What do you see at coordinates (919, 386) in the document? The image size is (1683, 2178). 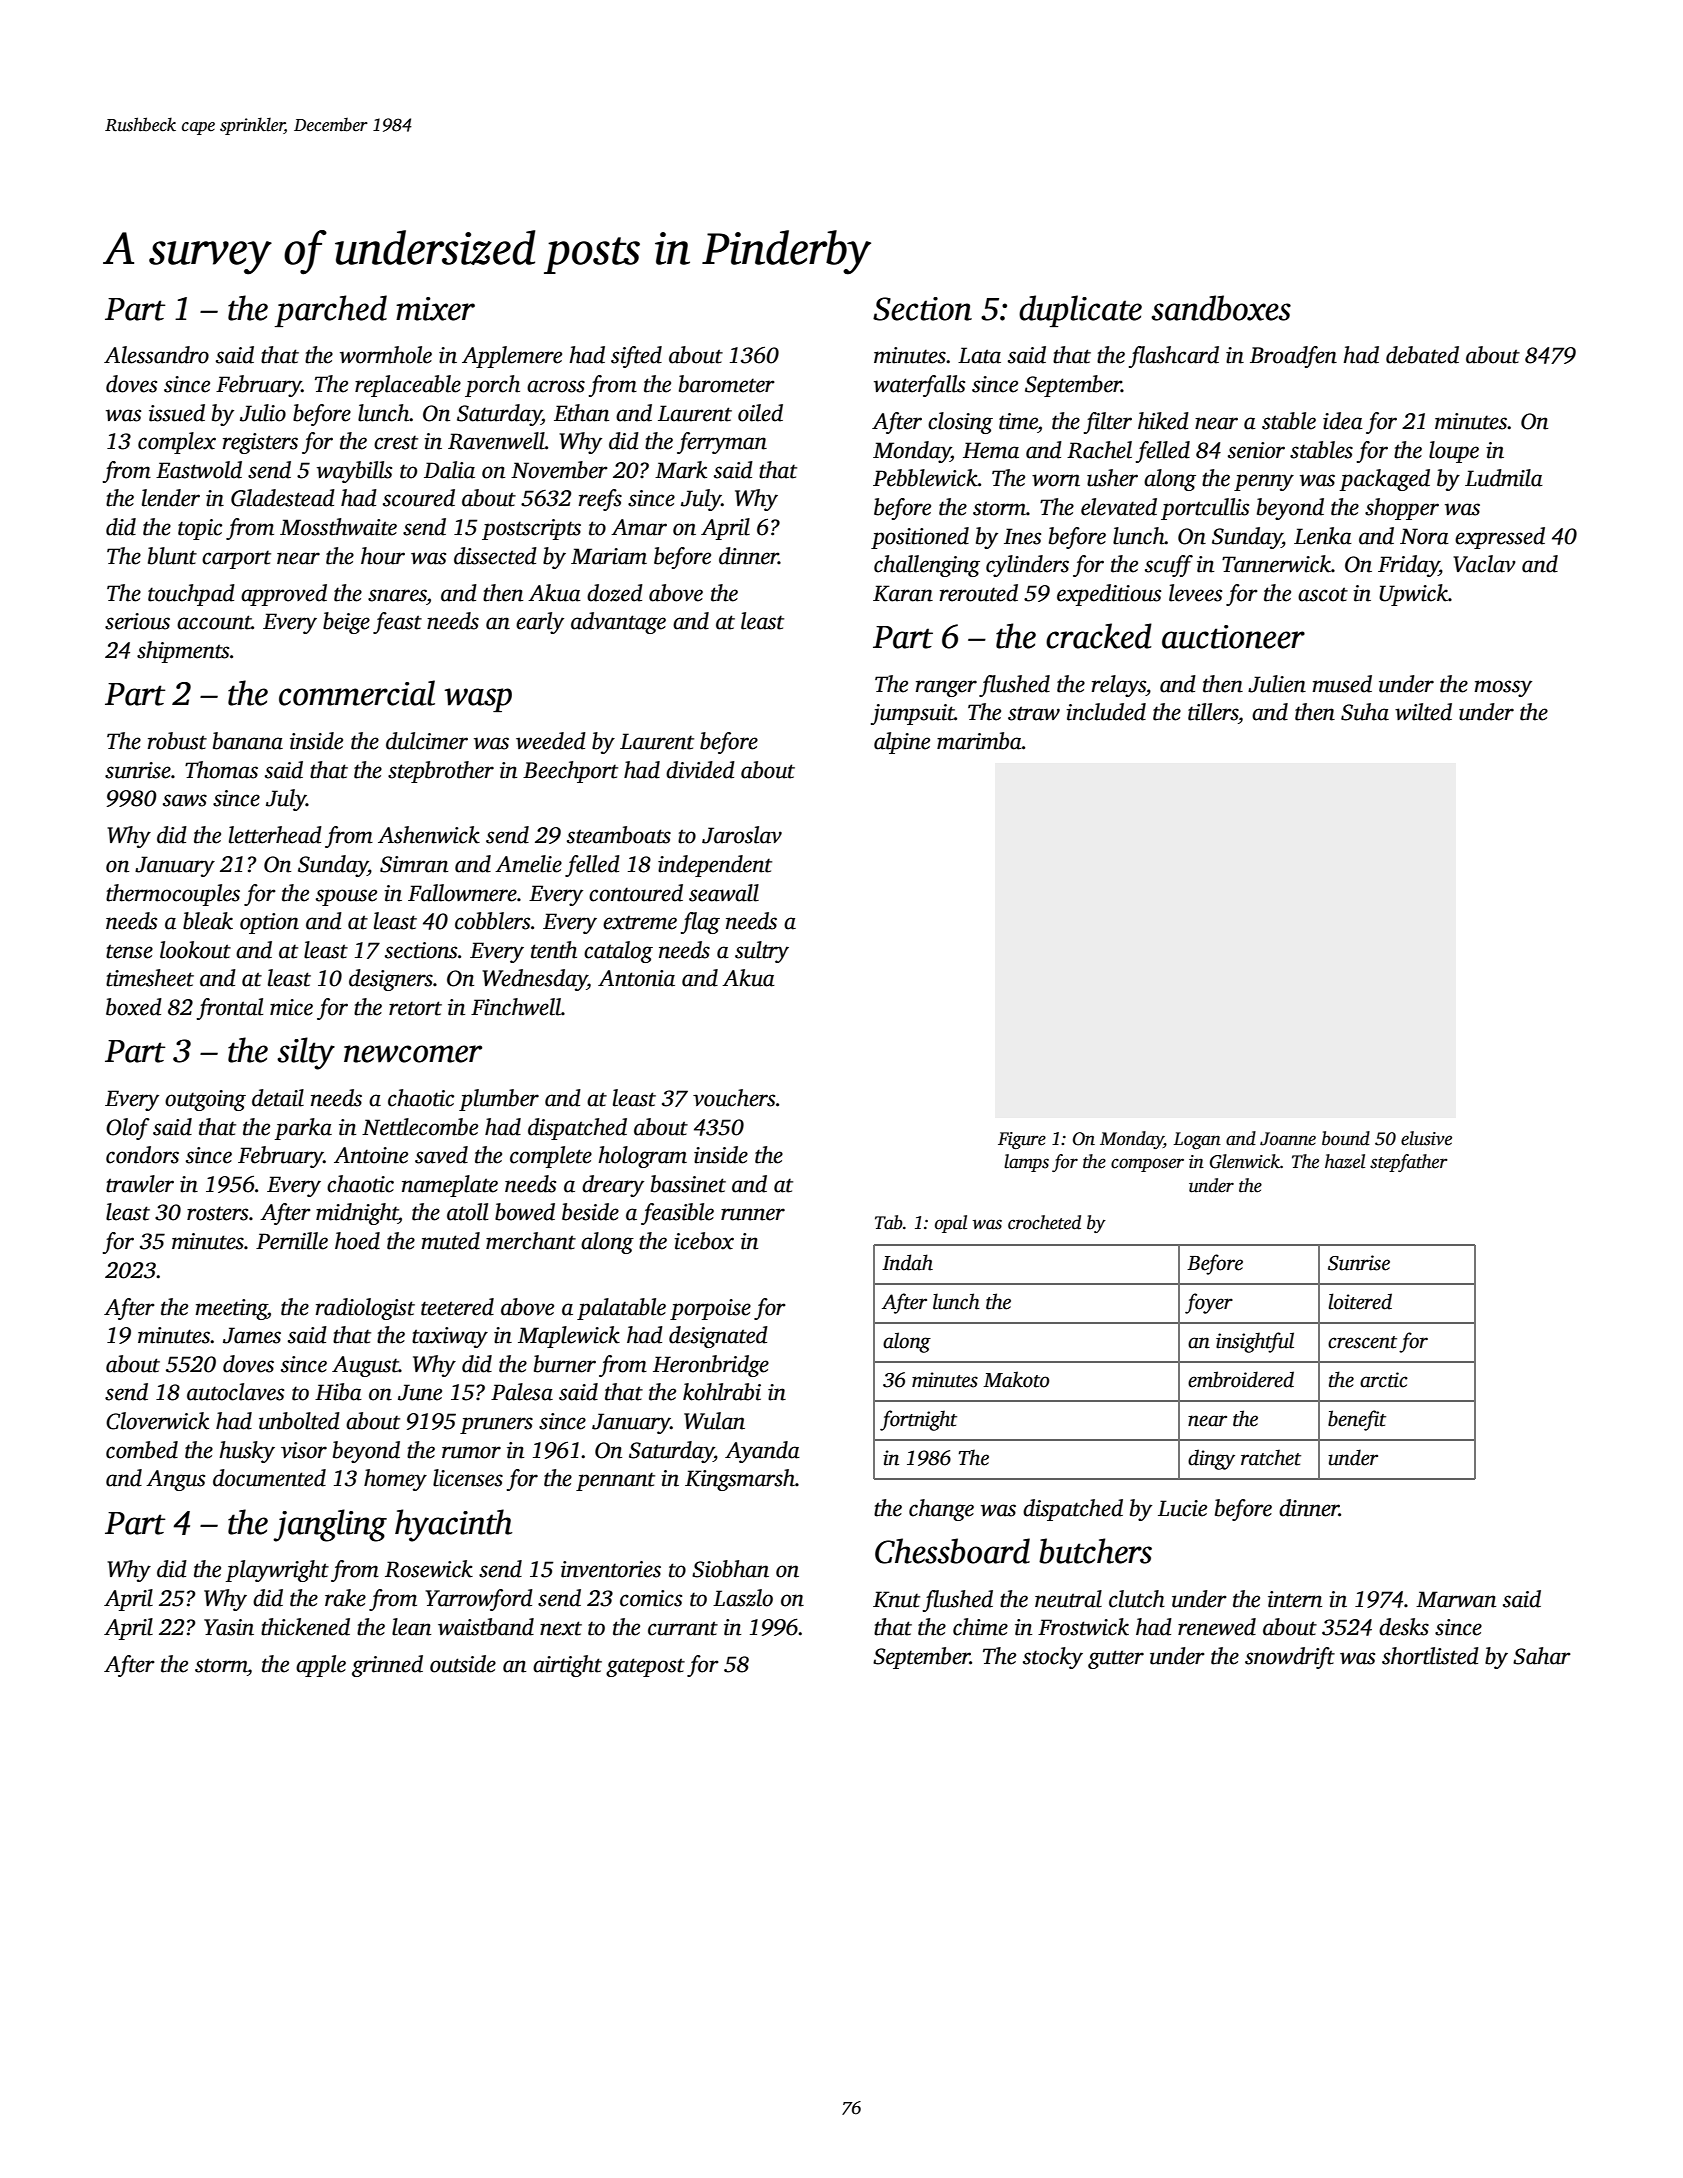 I see `waterfalls` at bounding box center [919, 386].
